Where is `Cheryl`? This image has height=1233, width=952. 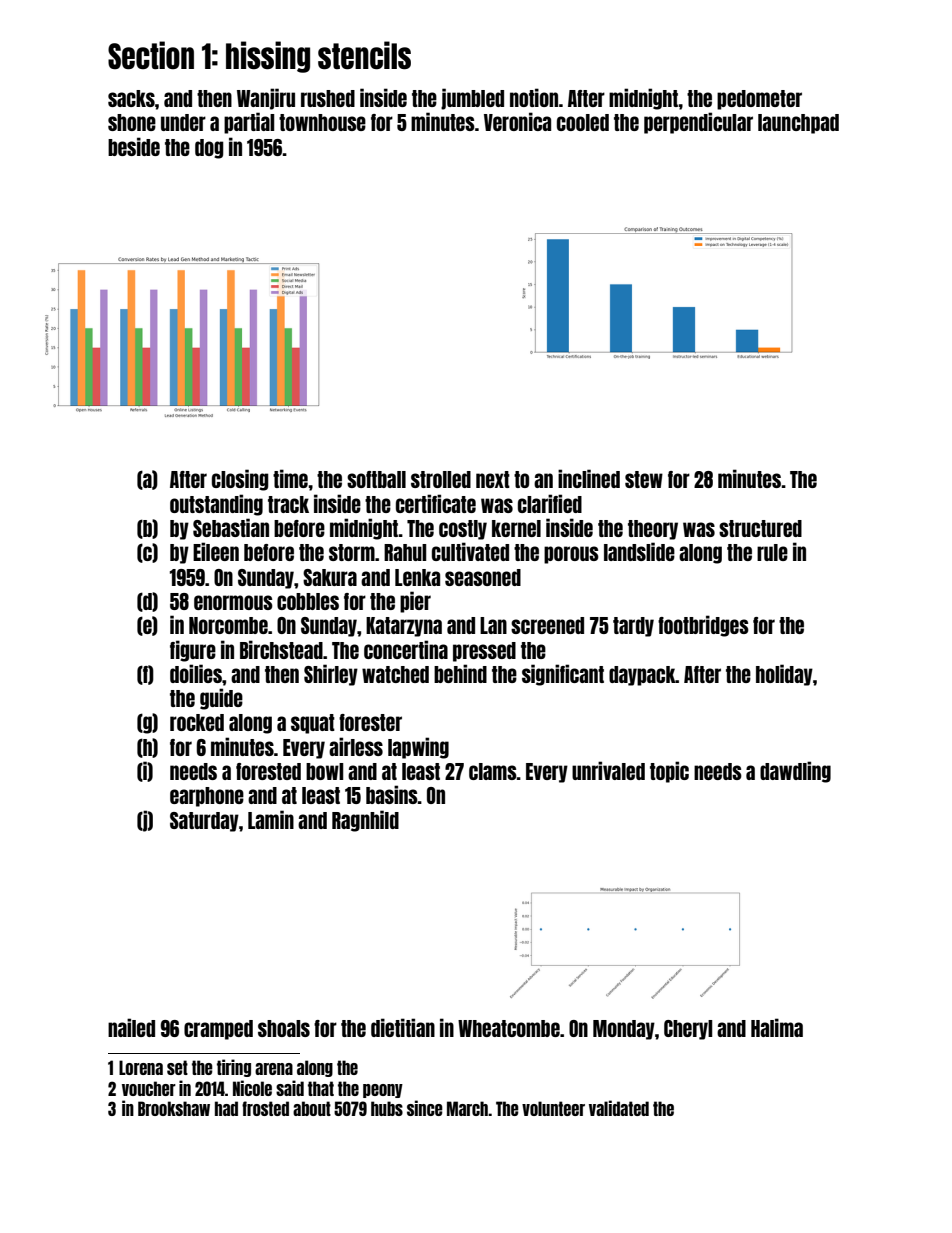
Cheryl is located at coordinates (688, 1030).
